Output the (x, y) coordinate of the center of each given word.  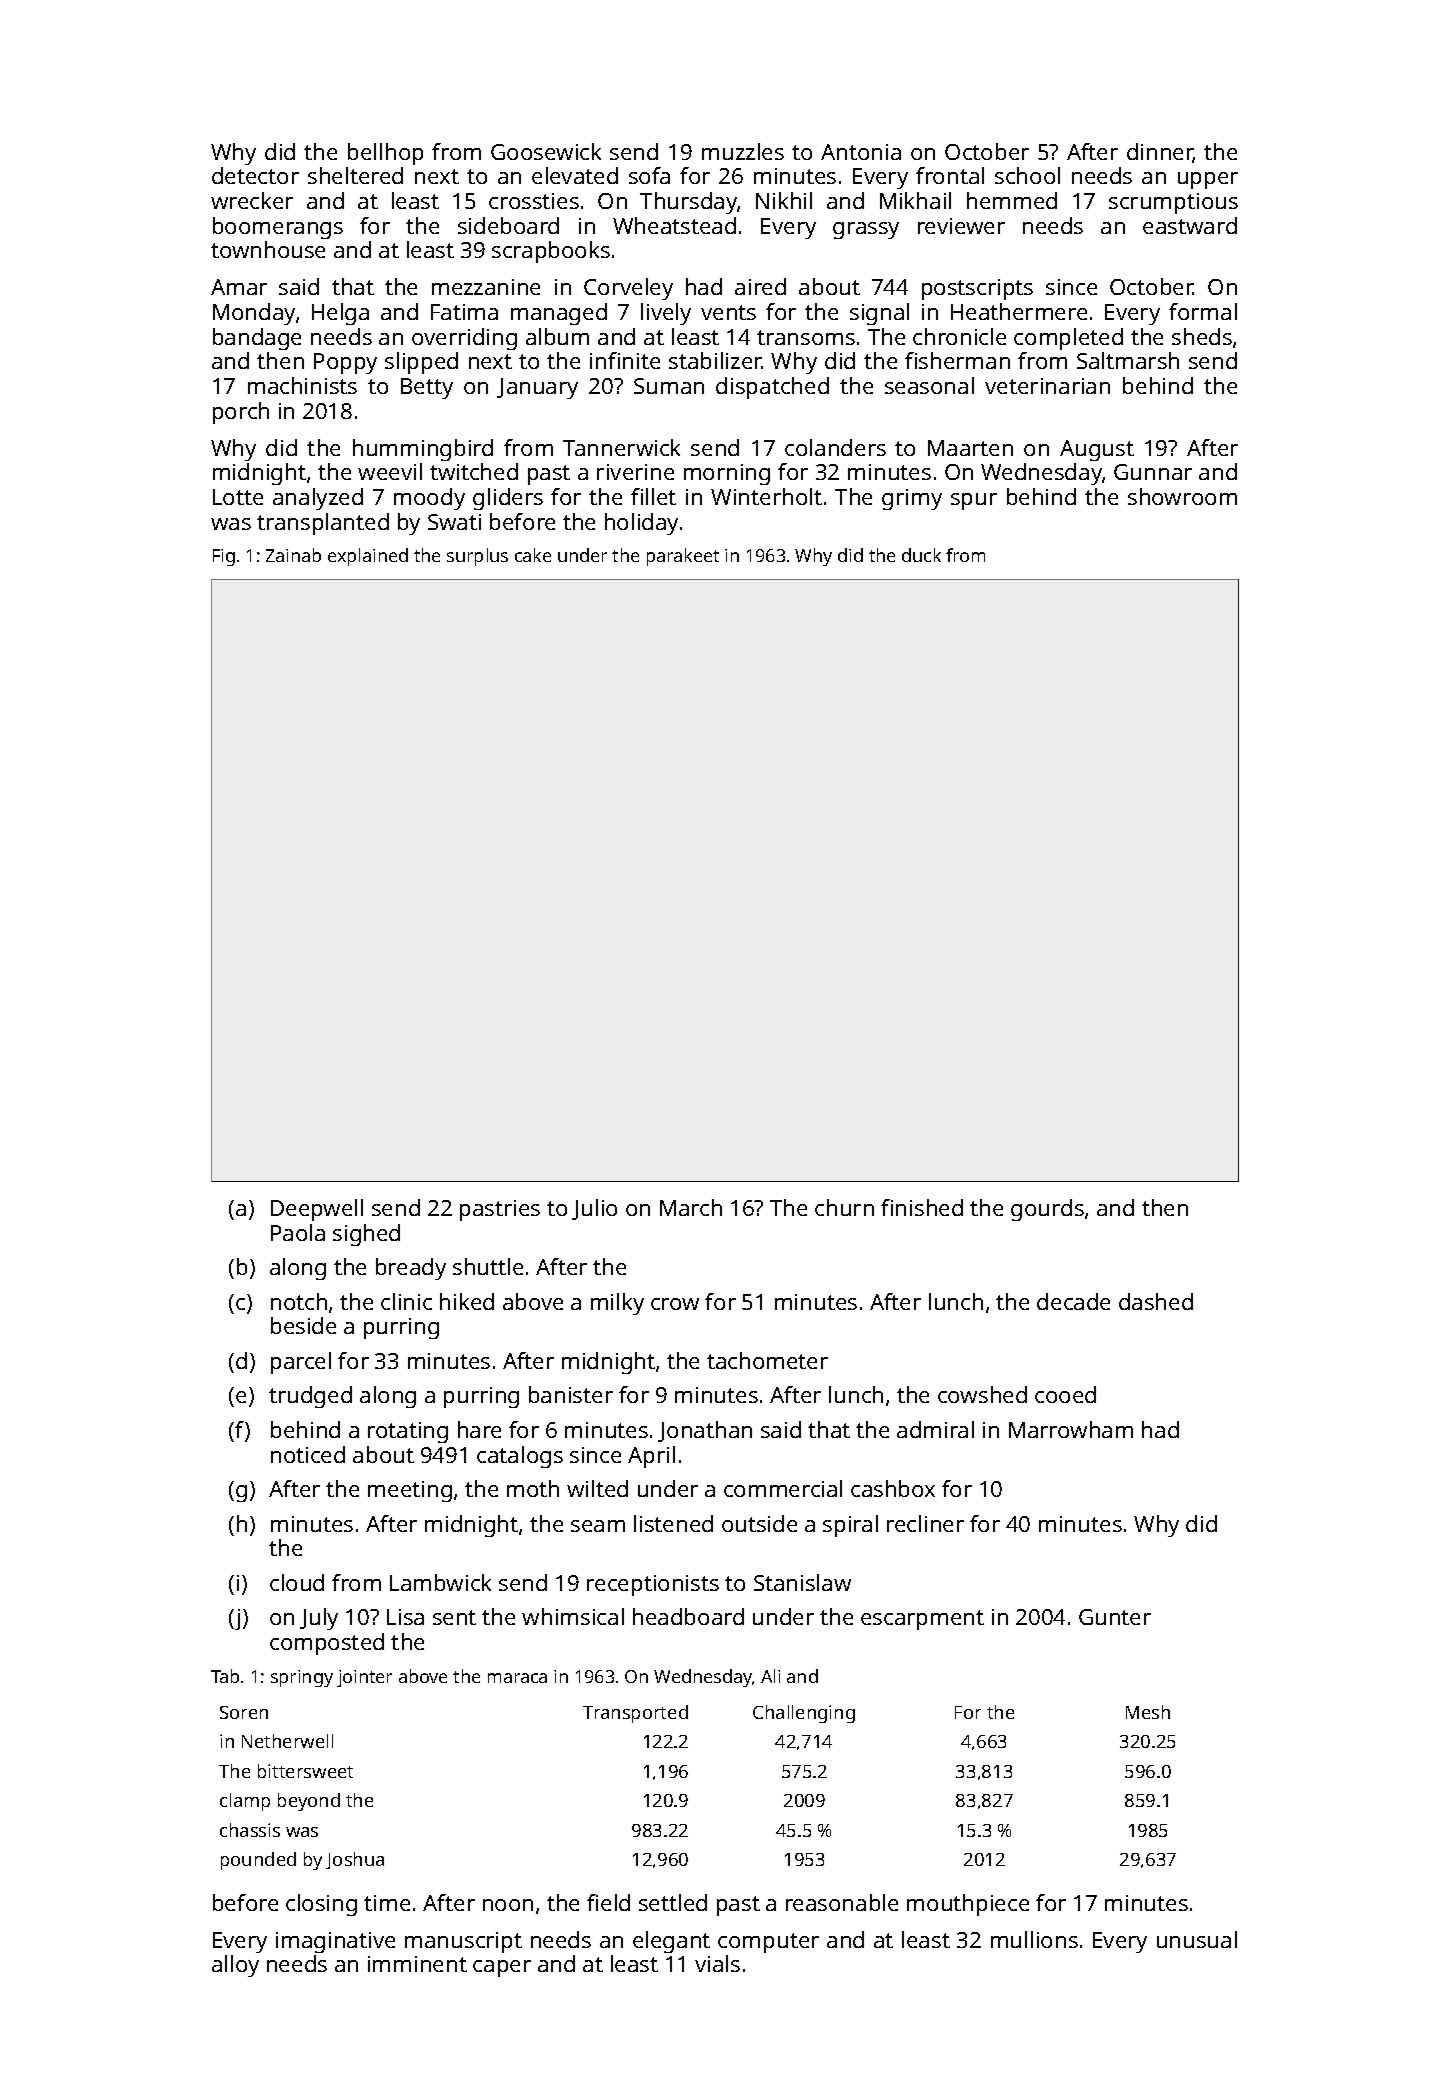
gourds (1047, 1210)
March (691, 1207)
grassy (866, 230)
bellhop (385, 154)
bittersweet (305, 1771)
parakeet (683, 557)
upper (1208, 180)
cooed (1065, 1394)
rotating (408, 1432)
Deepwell (317, 1210)
